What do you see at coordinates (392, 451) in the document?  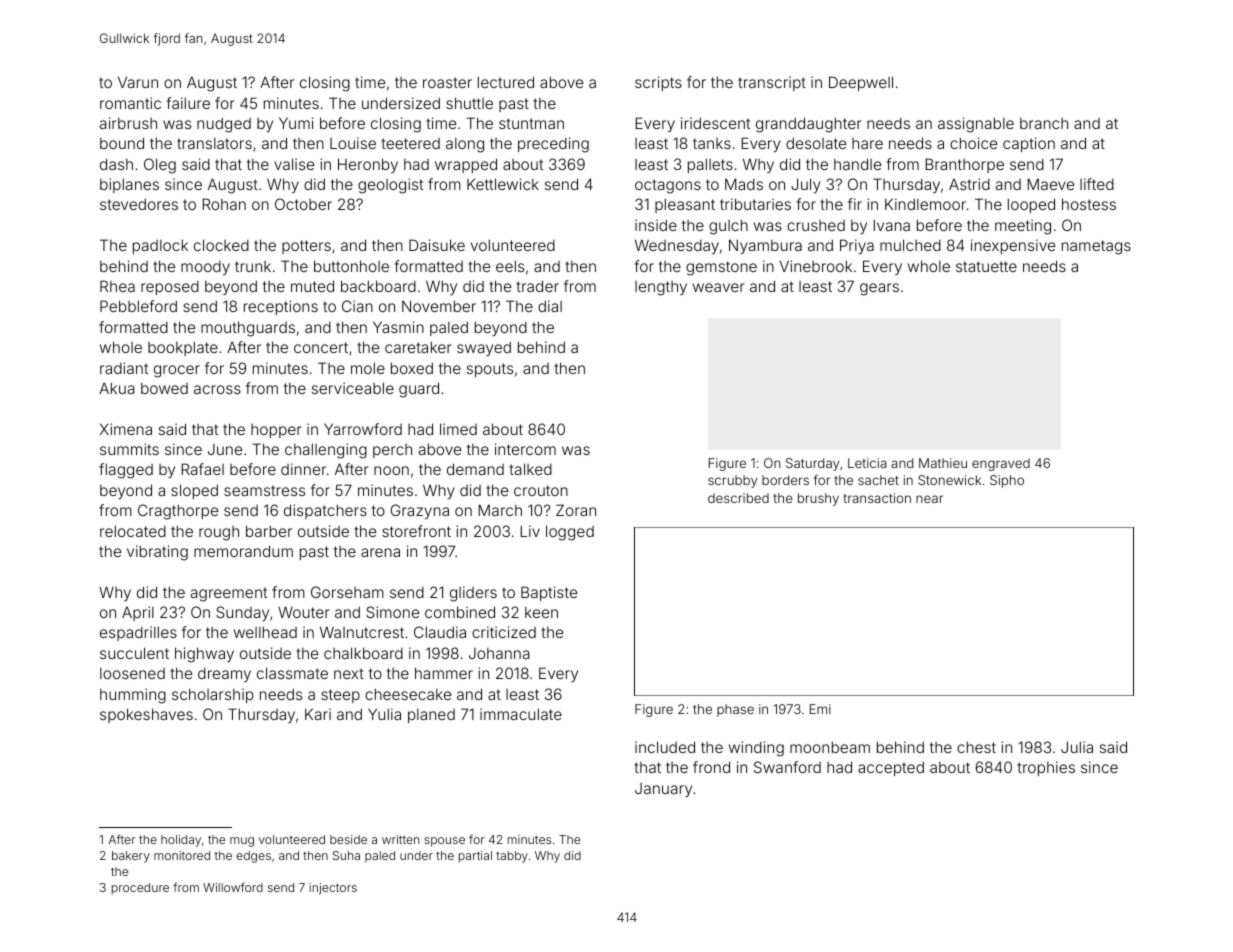 I see `perch` at bounding box center [392, 451].
